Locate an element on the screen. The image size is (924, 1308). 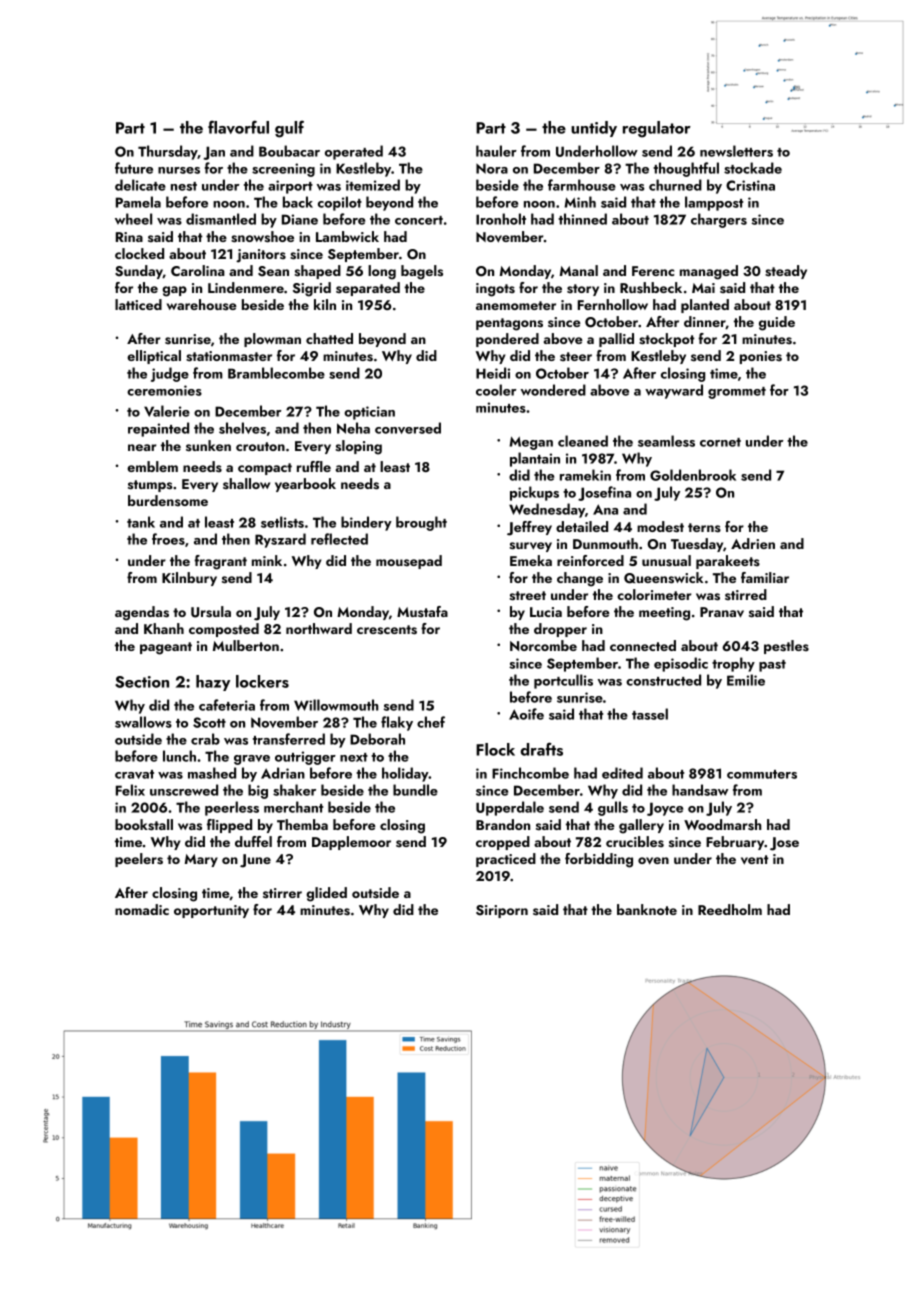
nomadic is located at coordinates (142, 909).
